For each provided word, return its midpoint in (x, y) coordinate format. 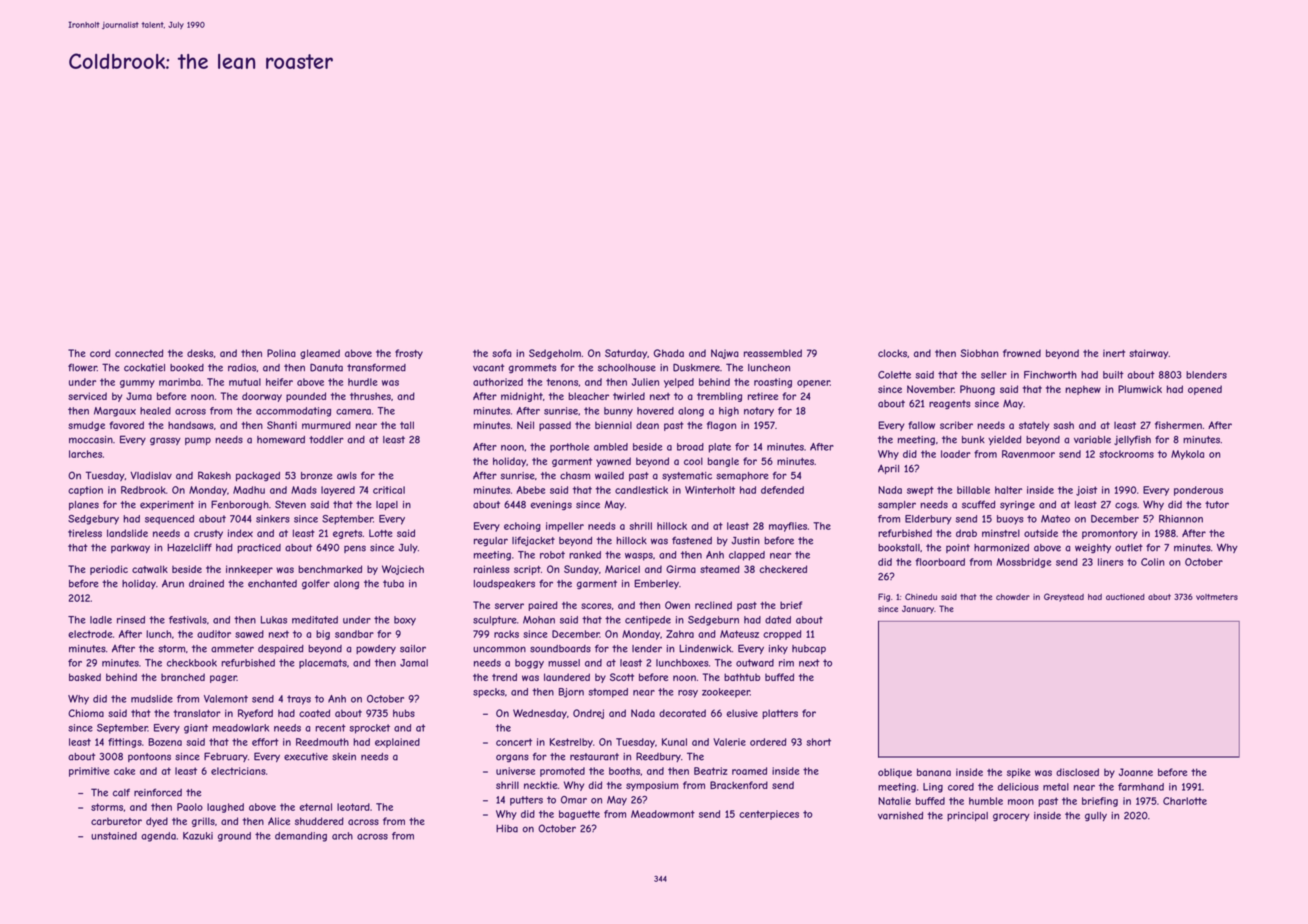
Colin (1153, 562)
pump (198, 441)
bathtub (742, 677)
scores (596, 606)
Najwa (725, 354)
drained (206, 584)
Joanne (1136, 772)
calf (121, 792)
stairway (1149, 354)
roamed (749, 771)
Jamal (414, 663)
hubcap (809, 649)
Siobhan (979, 353)
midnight (522, 397)
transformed (376, 367)
